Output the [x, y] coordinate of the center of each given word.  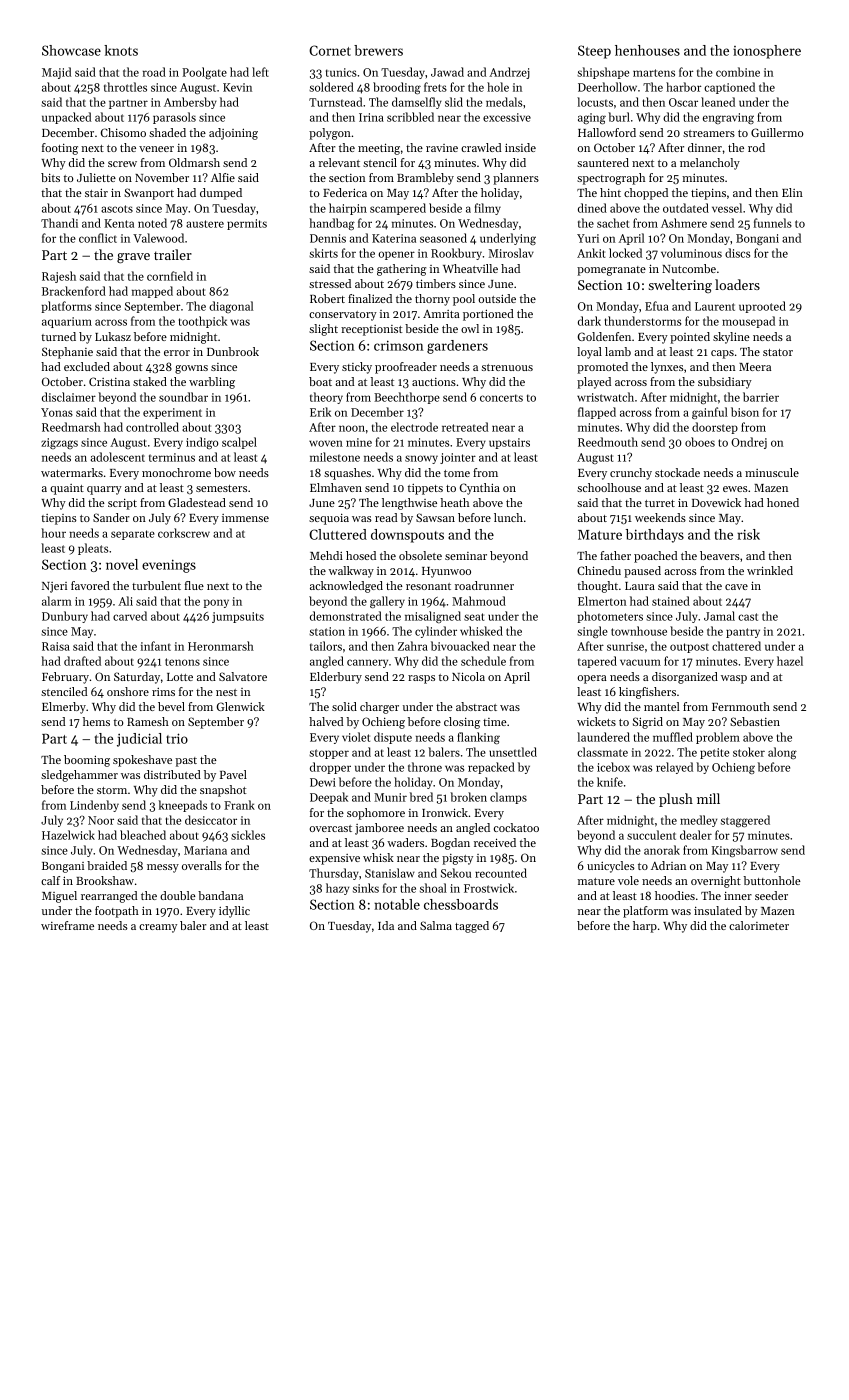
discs [737, 253]
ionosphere [767, 52]
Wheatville [470, 268]
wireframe [67, 925]
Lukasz [113, 336]
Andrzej [509, 73]
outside [497, 298]
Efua [657, 306]
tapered [597, 662]
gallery [387, 602]
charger [379, 708]
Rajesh [59, 277]
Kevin [237, 87]
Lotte [180, 677]
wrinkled [770, 570]
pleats [93, 549]
